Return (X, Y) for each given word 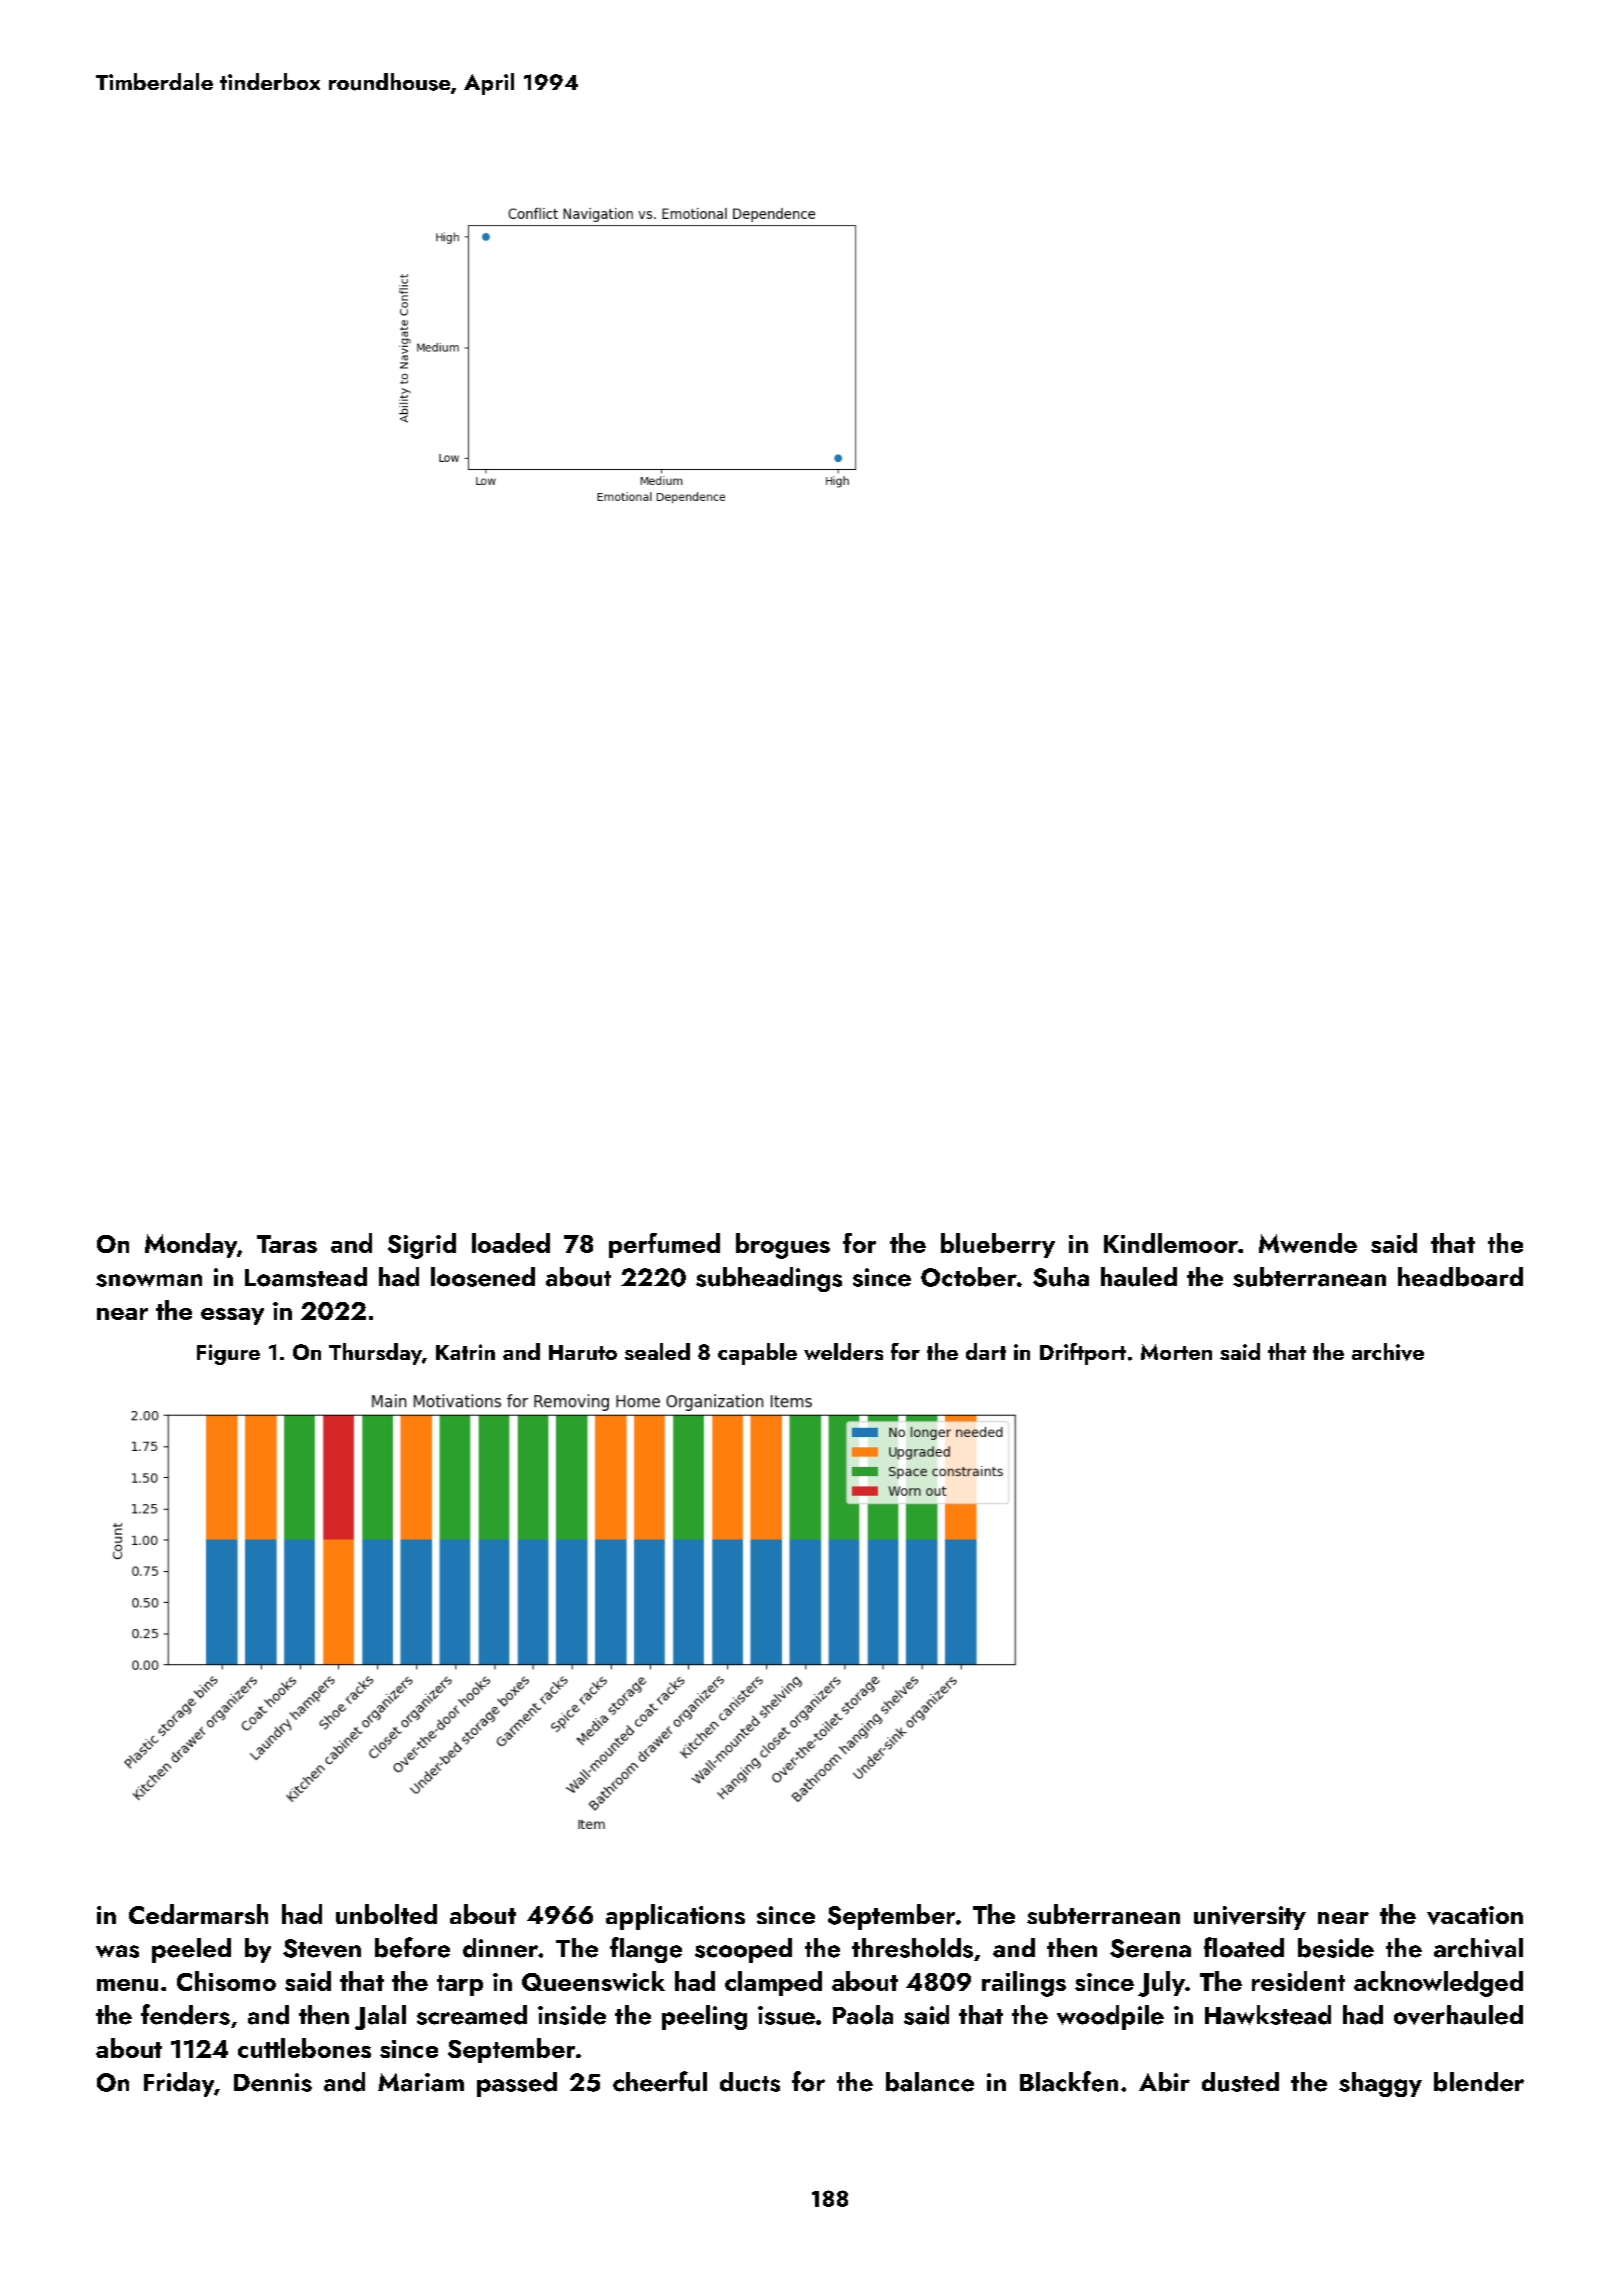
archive (1388, 1352)
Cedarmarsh (198, 1914)
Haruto (583, 1352)
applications (675, 1917)
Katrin (465, 1352)
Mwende (1308, 1243)
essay (232, 1316)
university (1250, 1918)
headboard (1460, 1277)
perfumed (664, 1245)
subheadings (769, 1279)
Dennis (273, 2082)
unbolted (386, 1914)
